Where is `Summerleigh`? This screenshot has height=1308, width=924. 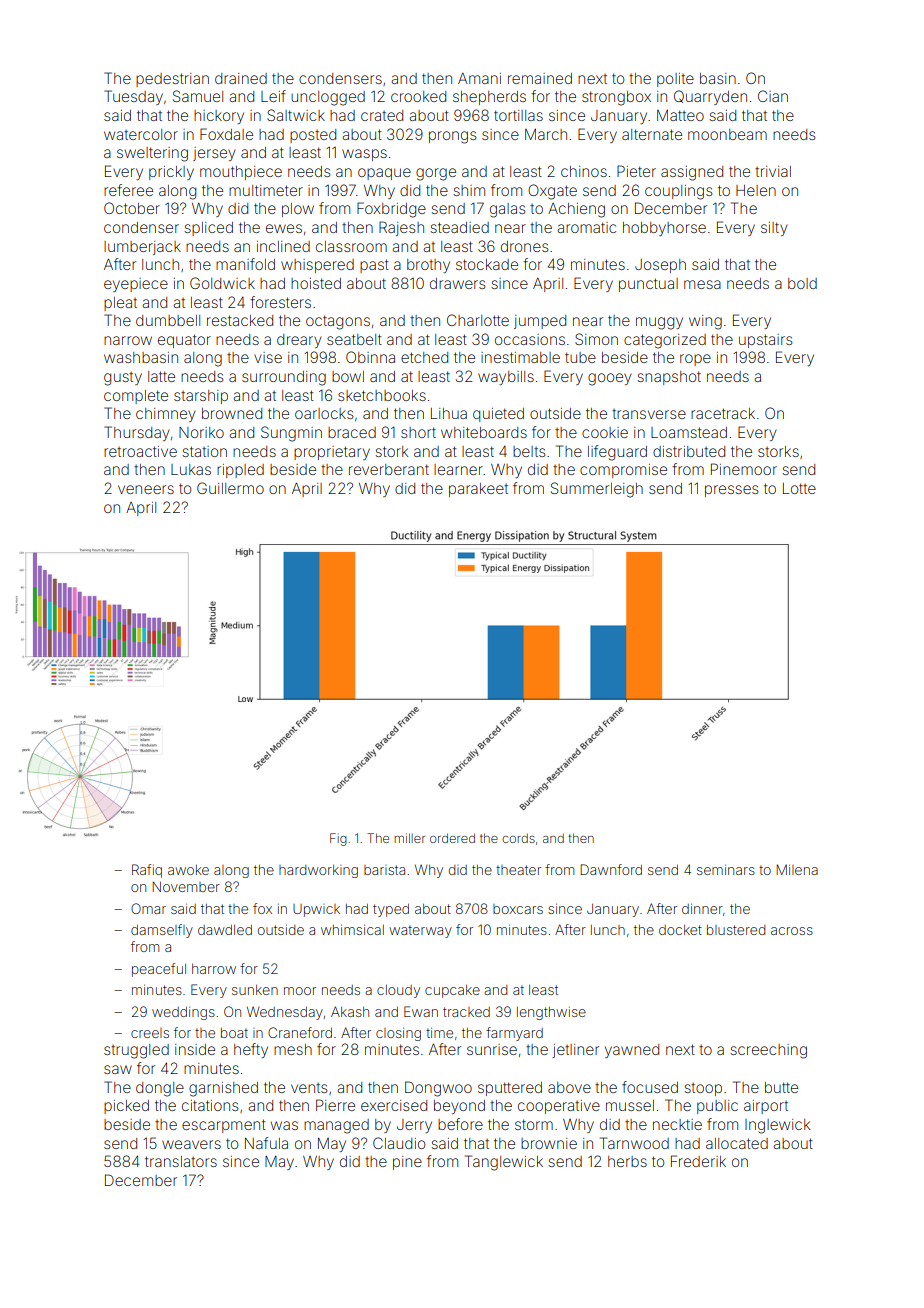 Summerleigh is located at coordinates (597, 490).
